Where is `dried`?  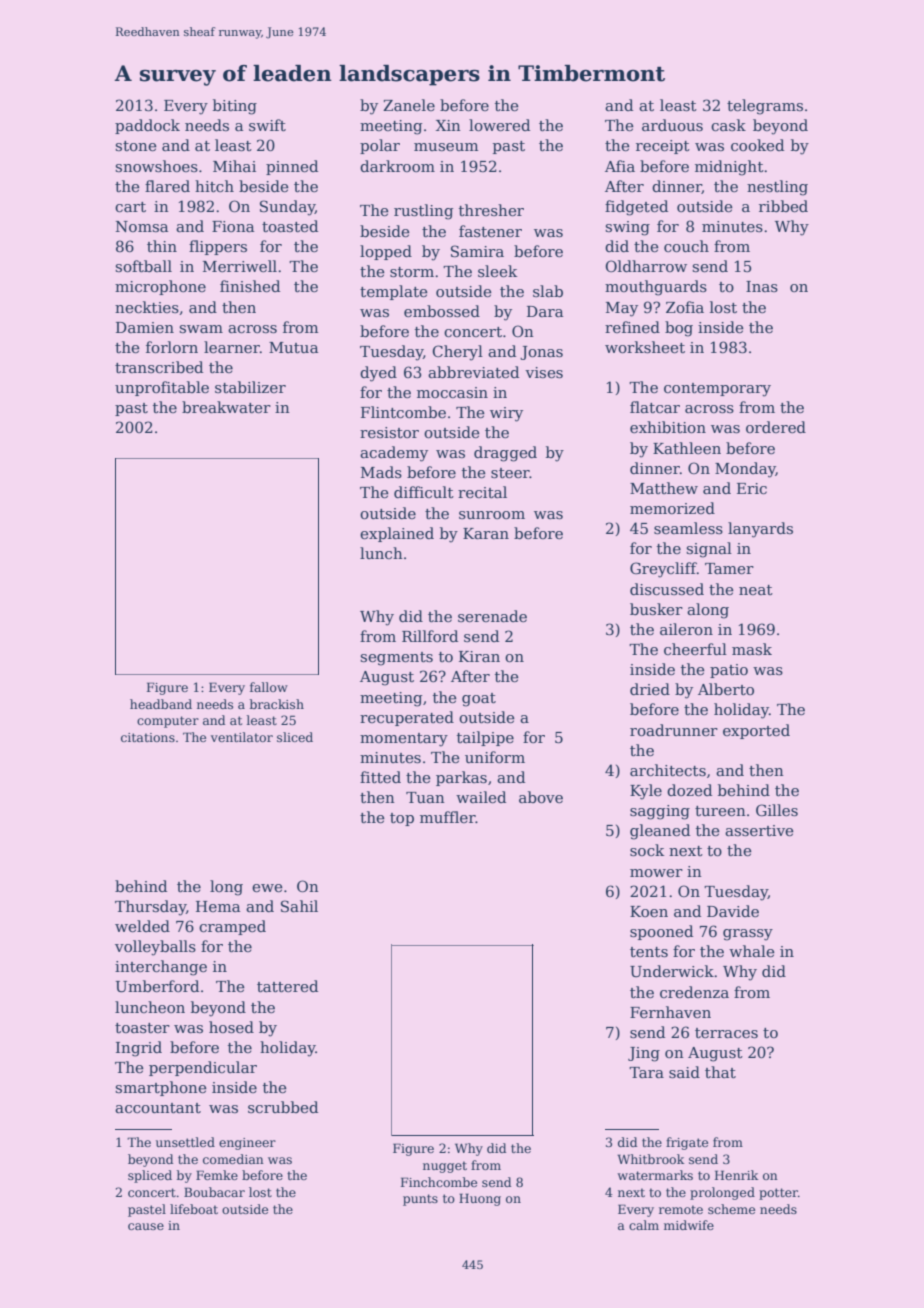
dried is located at coordinates (650, 689).
